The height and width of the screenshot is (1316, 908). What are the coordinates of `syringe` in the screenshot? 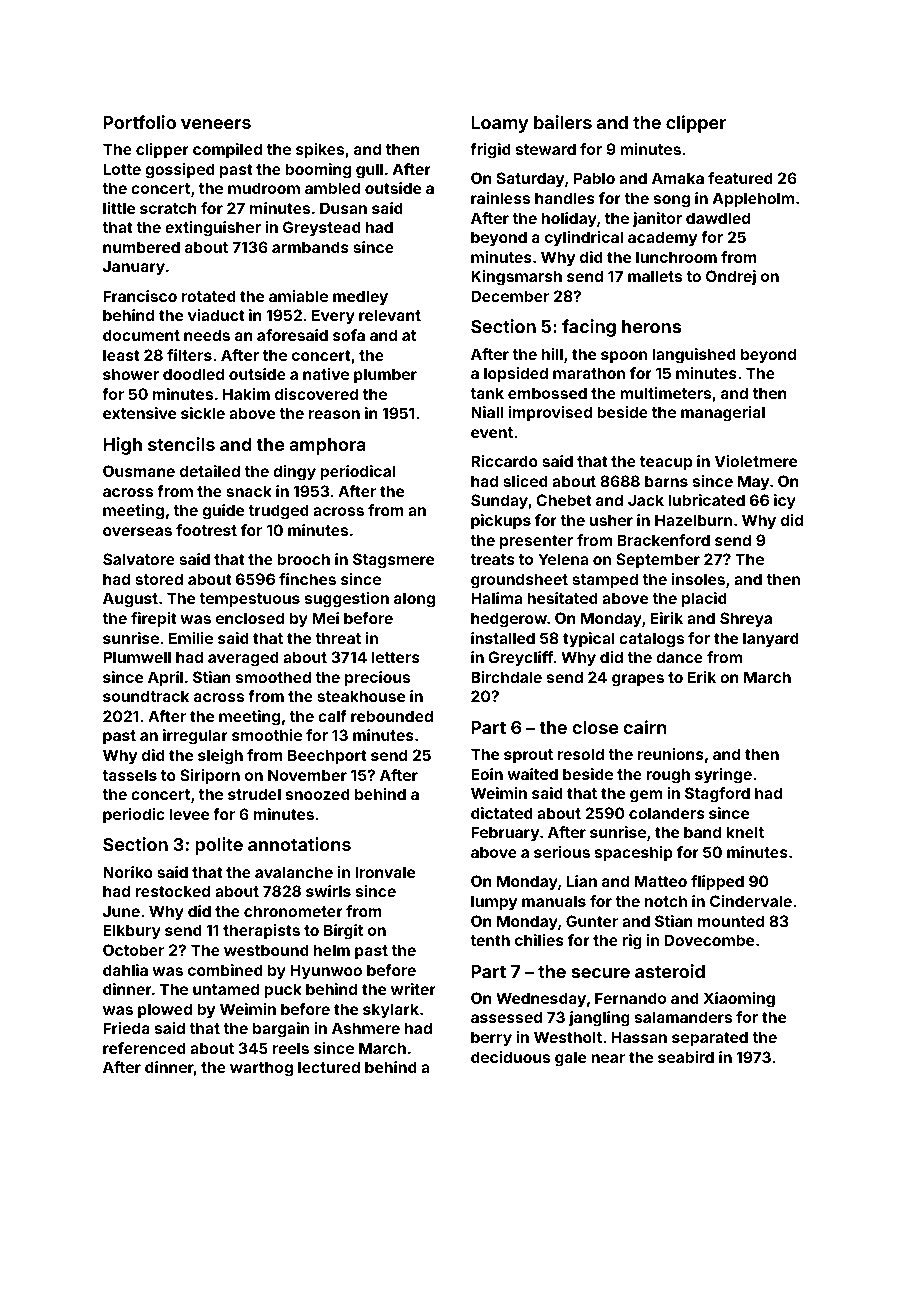 It's located at (723, 776).
